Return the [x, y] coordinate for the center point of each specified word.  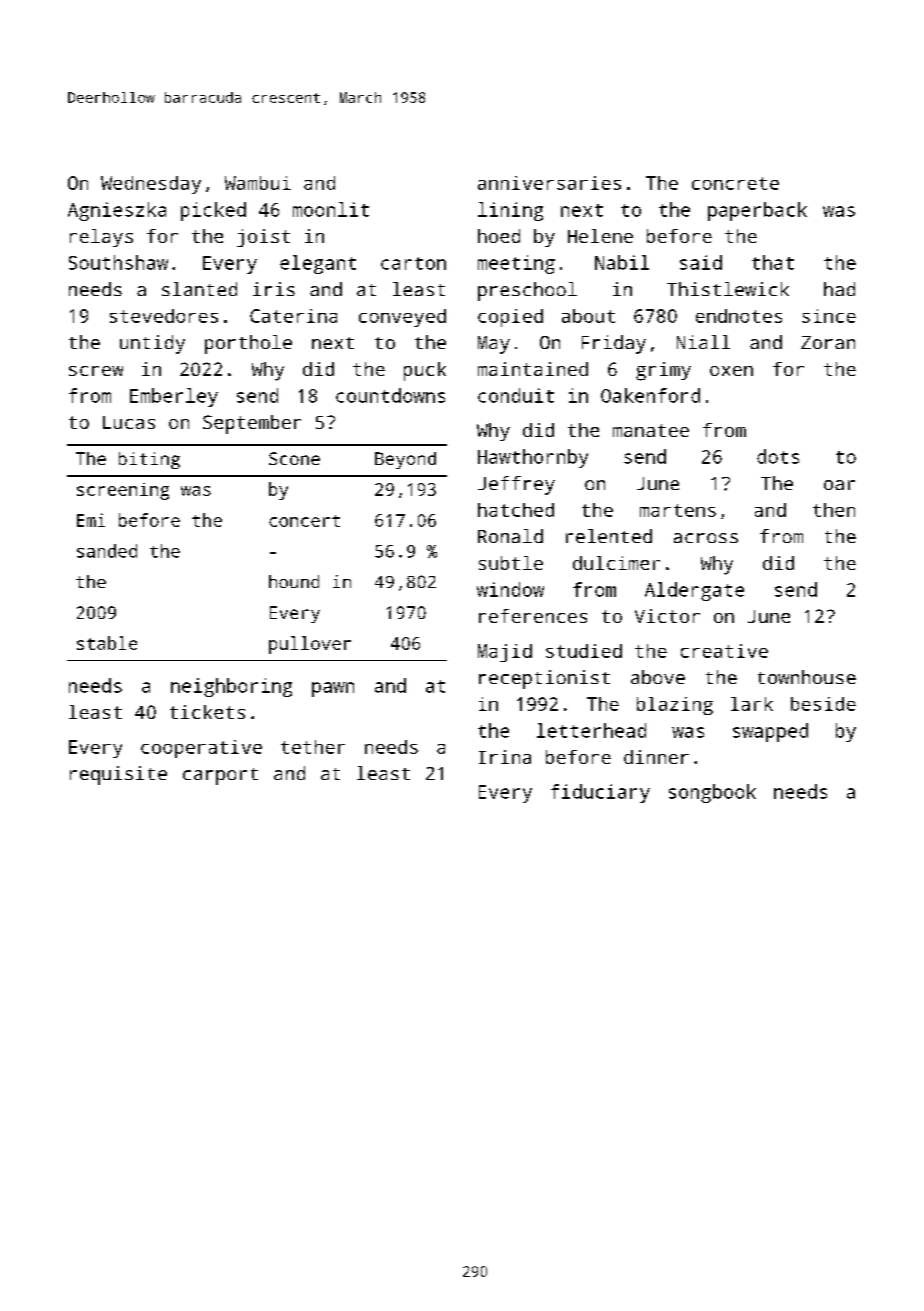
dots [778, 456]
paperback [757, 211]
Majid [505, 653]
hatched [516, 510]
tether [313, 747]
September [252, 424]
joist [263, 238]
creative [724, 651]
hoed [499, 236]
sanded [107, 551]
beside [823, 704]
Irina [505, 757]
